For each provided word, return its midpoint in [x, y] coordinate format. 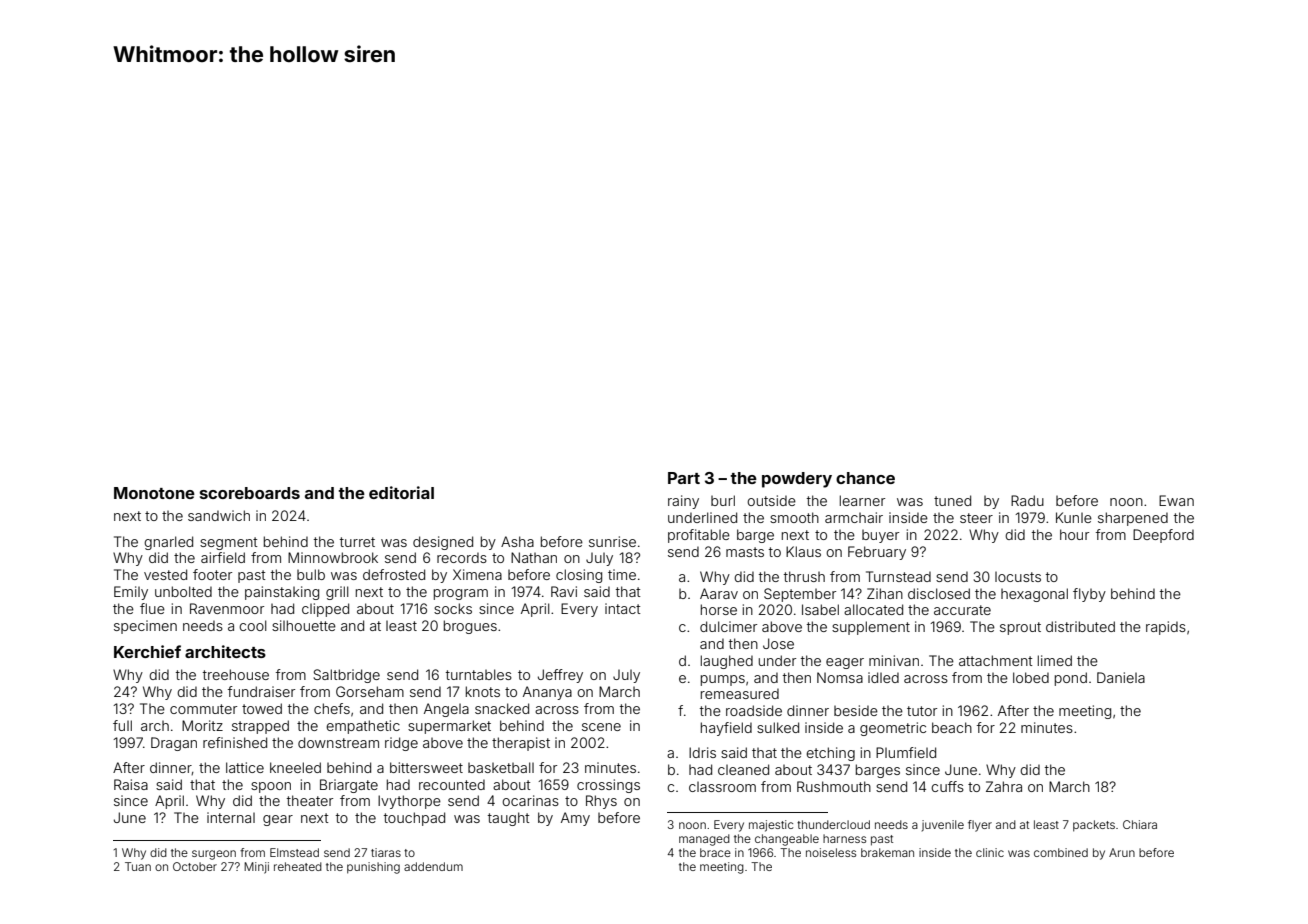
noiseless [831, 852]
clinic [990, 852]
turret [357, 542]
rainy [683, 502]
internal [231, 817]
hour [1074, 534]
